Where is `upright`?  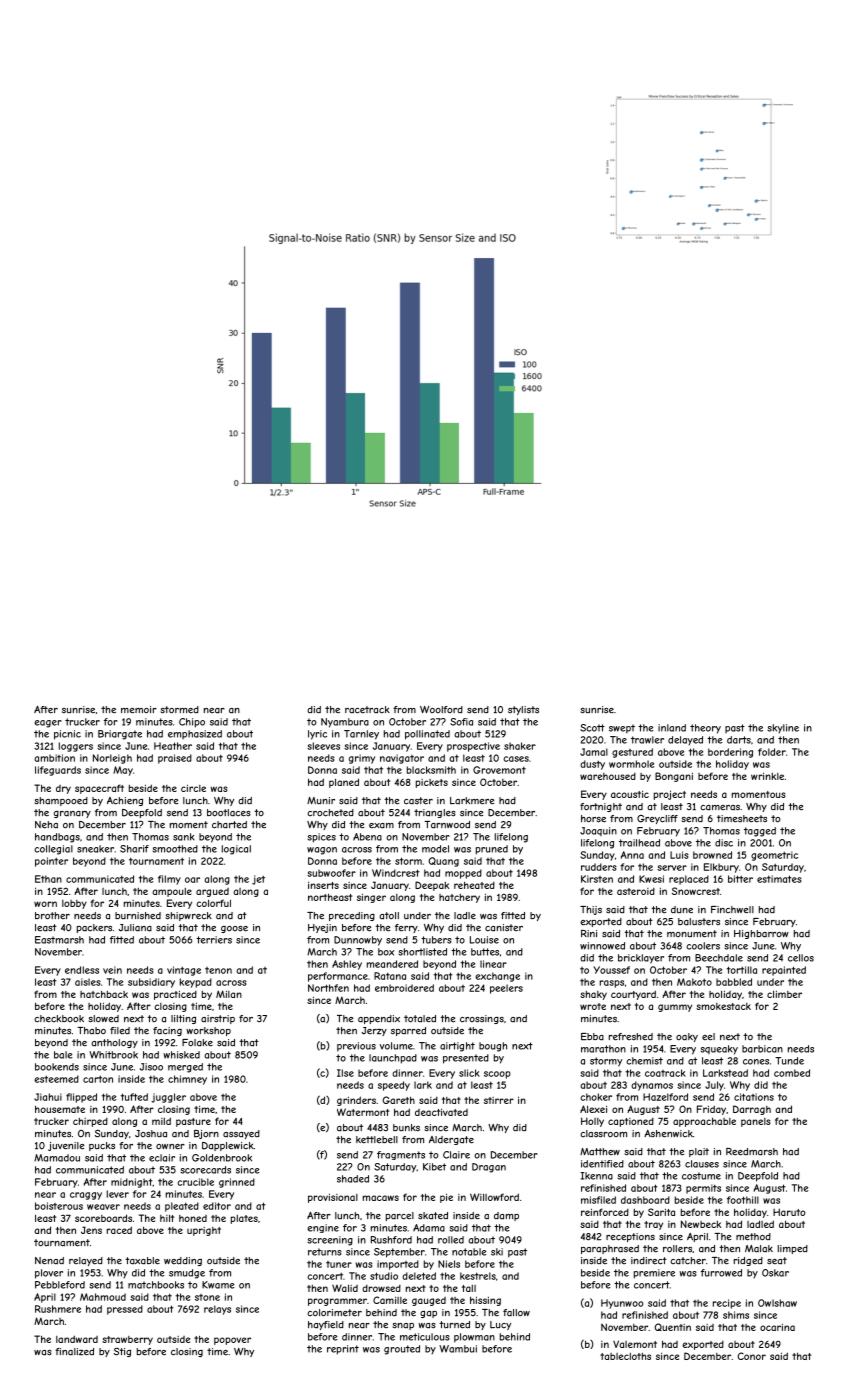
upright is located at coordinates (204, 1231).
